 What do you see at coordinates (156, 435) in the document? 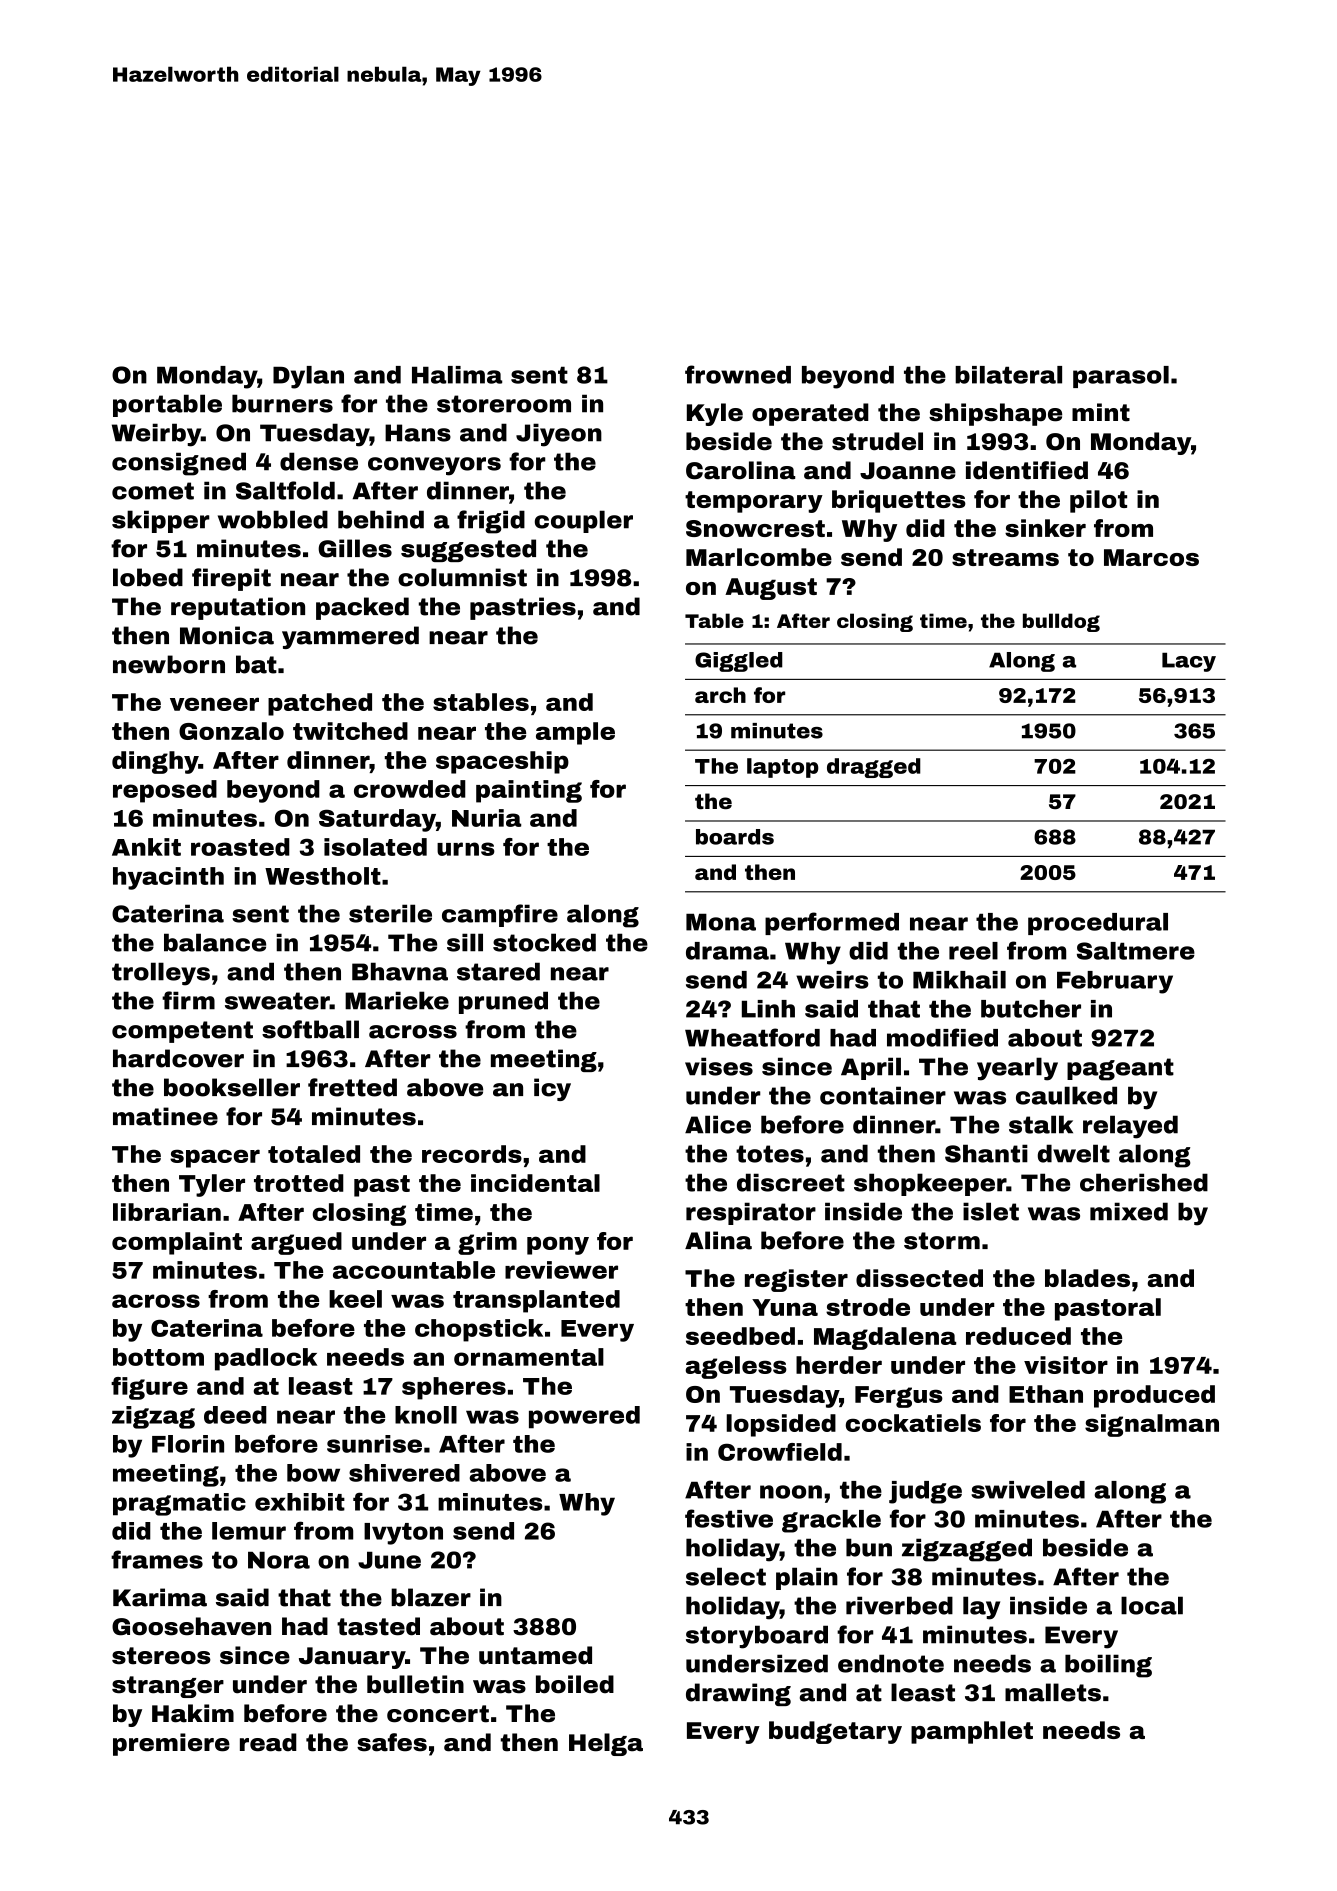
I see `Weirby` at bounding box center [156, 435].
